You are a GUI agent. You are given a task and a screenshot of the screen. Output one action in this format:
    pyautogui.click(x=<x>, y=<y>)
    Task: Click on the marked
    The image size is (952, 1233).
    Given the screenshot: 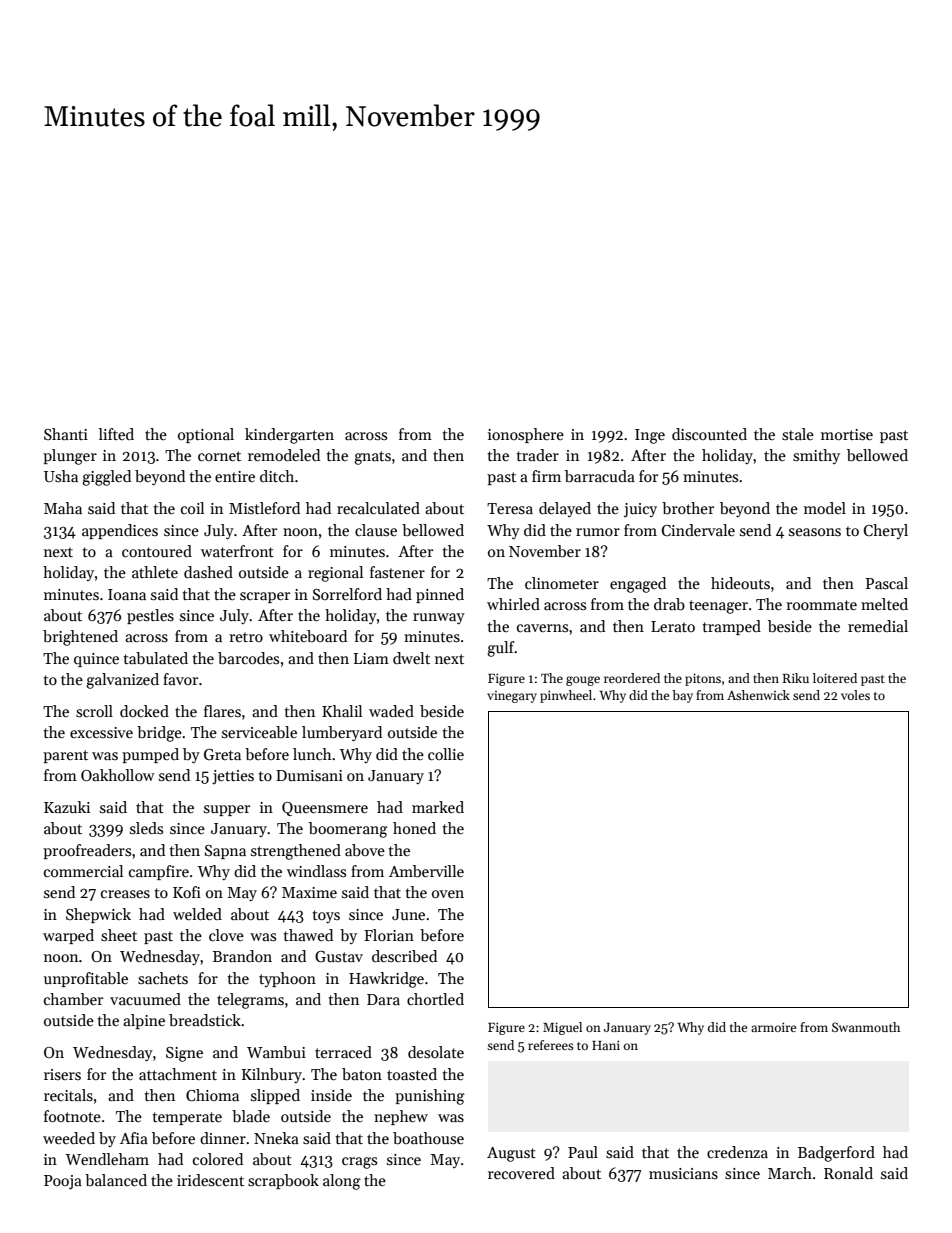 What is the action you would take?
    pyautogui.click(x=438, y=807)
